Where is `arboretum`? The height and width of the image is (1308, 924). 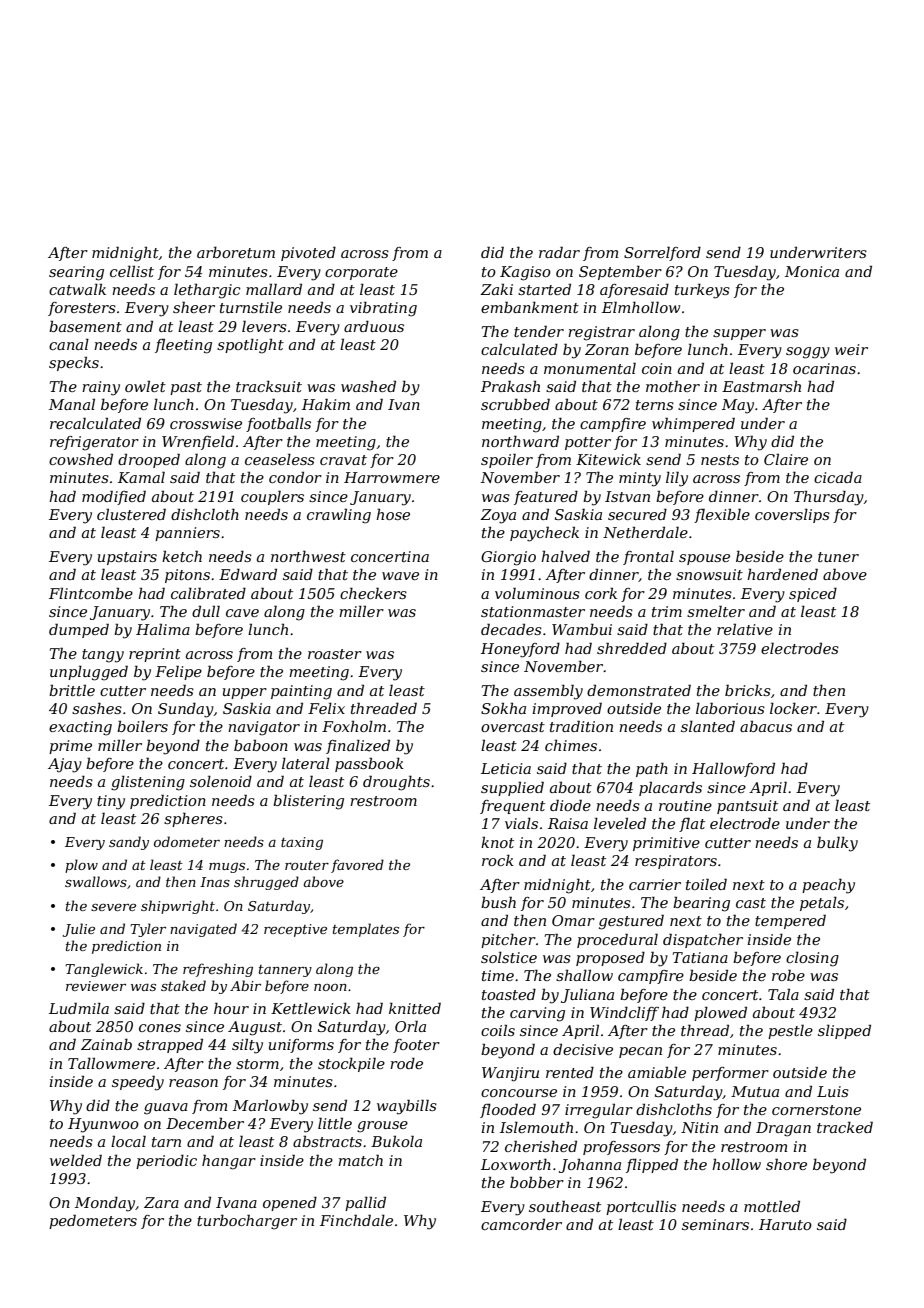
arboretum is located at coordinates (236, 252).
